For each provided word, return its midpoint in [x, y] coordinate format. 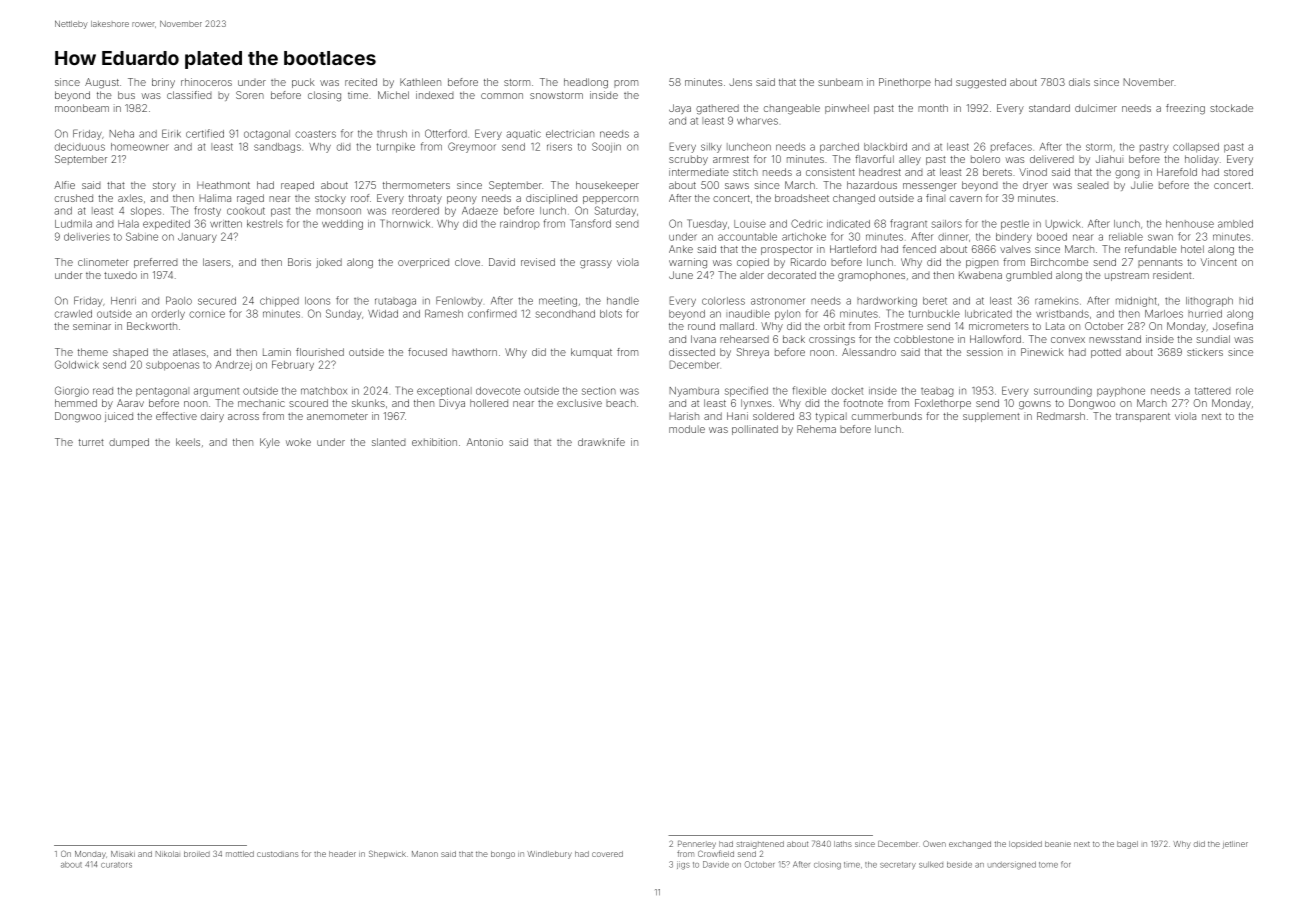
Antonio [485, 442]
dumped [129, 443]
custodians [277, 854]
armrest [731, 159]
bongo [503, 855]
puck [303, 83]
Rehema [816, 429]
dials [1079, 82]
